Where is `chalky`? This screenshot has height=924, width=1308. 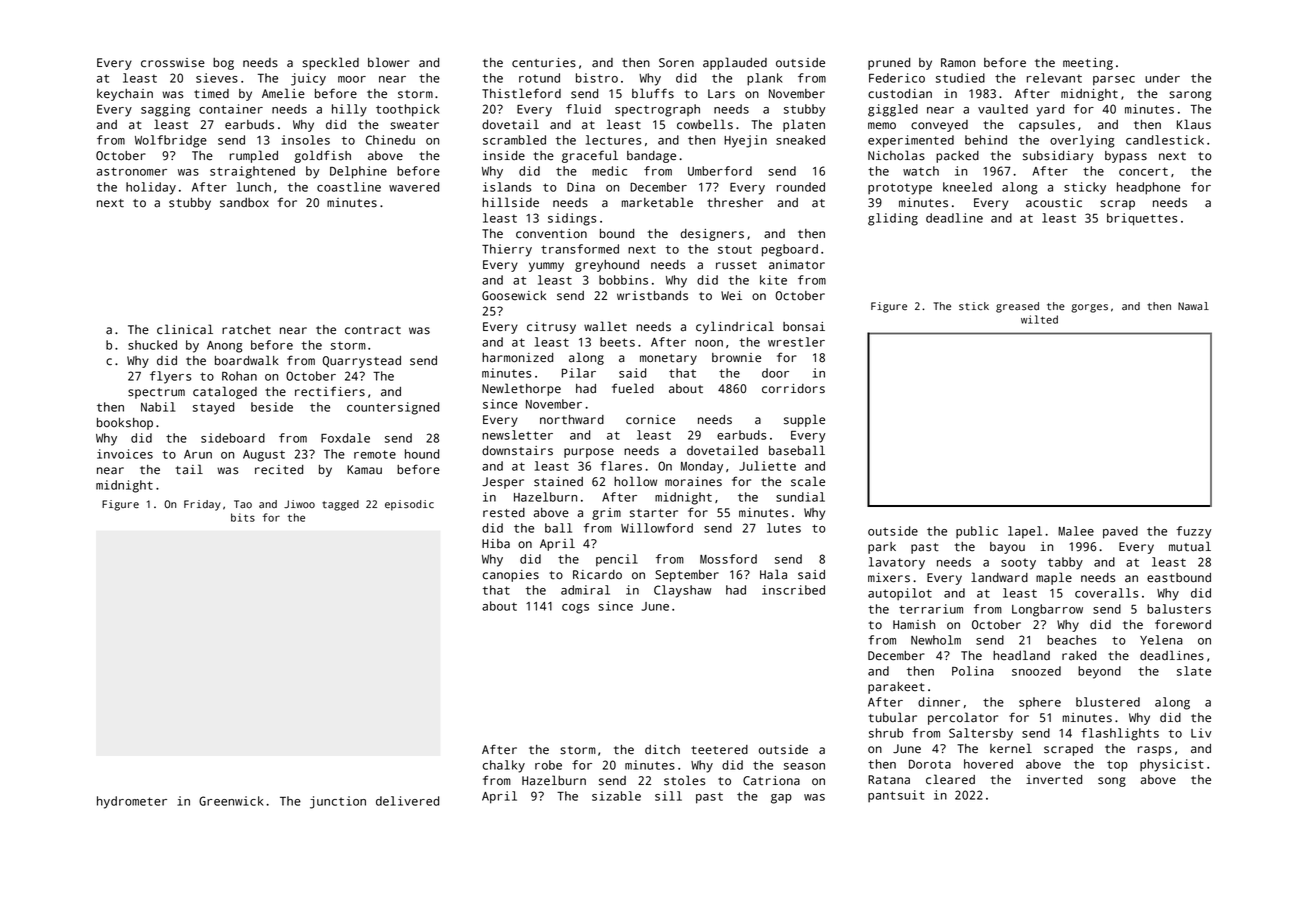
chalky is located at coordinates (504, 766).
